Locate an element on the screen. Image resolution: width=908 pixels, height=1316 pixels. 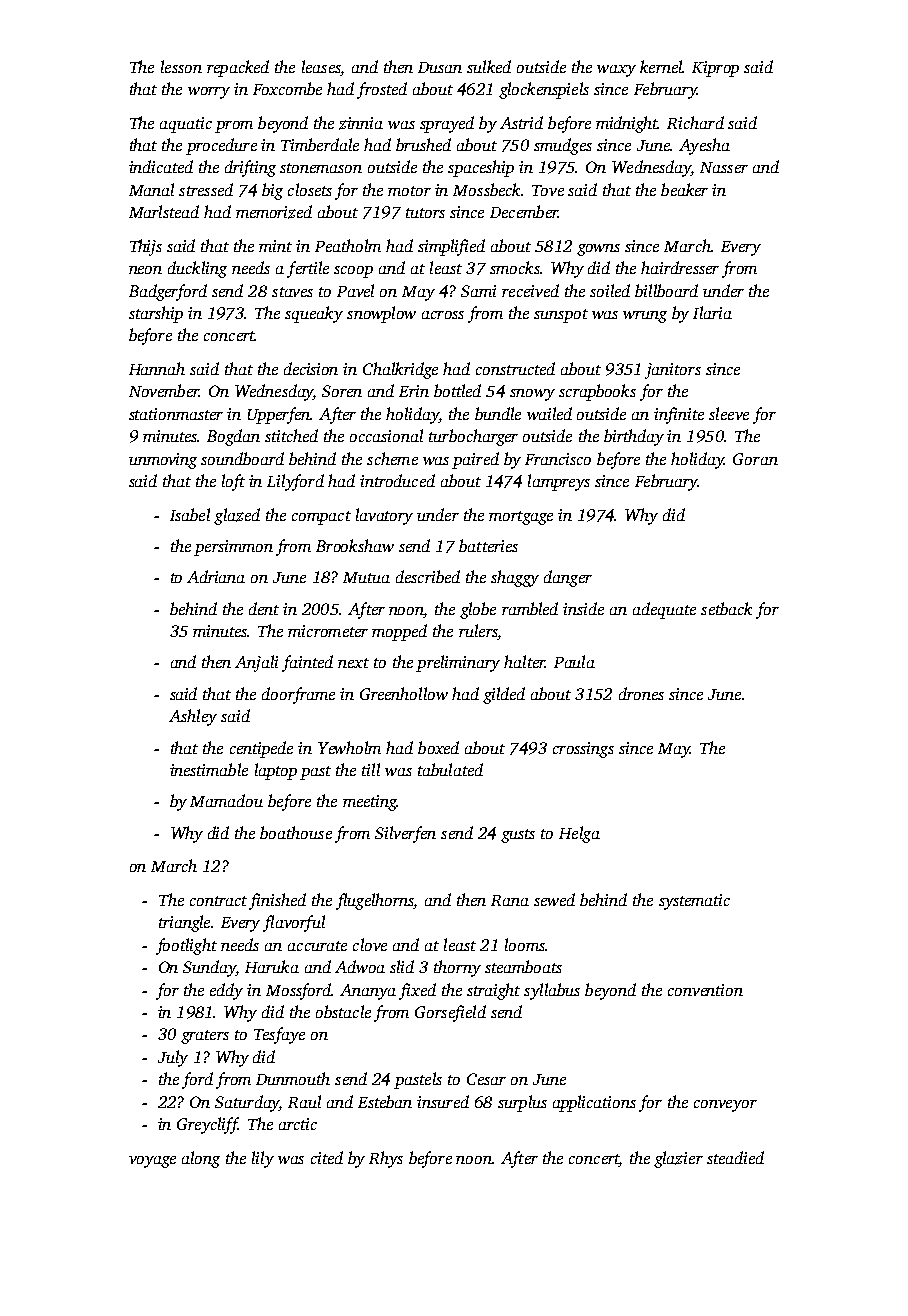
cited is located at coordinates (327, 1157).
